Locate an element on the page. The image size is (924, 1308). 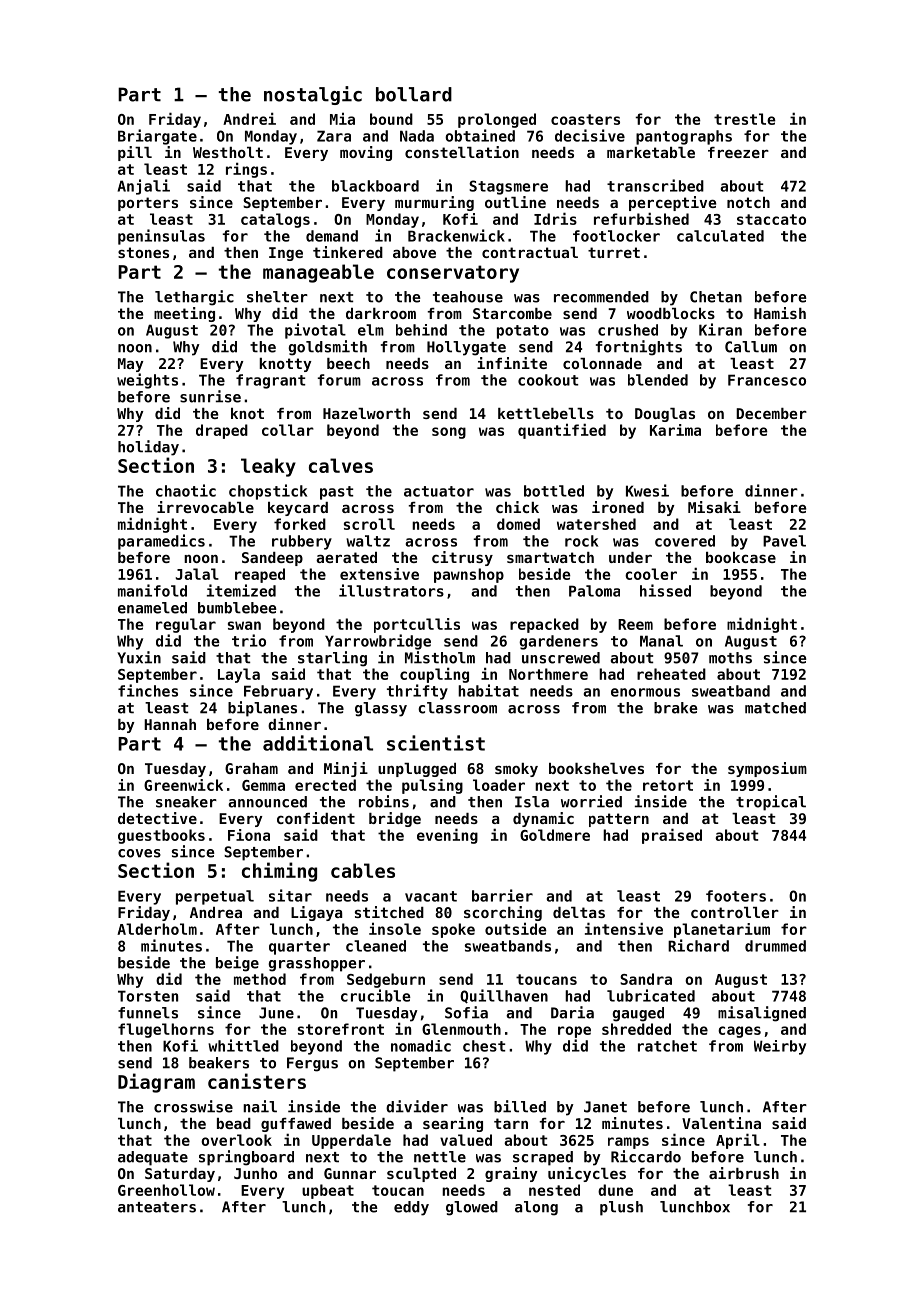
collar is located at coordinates (288, 430).
